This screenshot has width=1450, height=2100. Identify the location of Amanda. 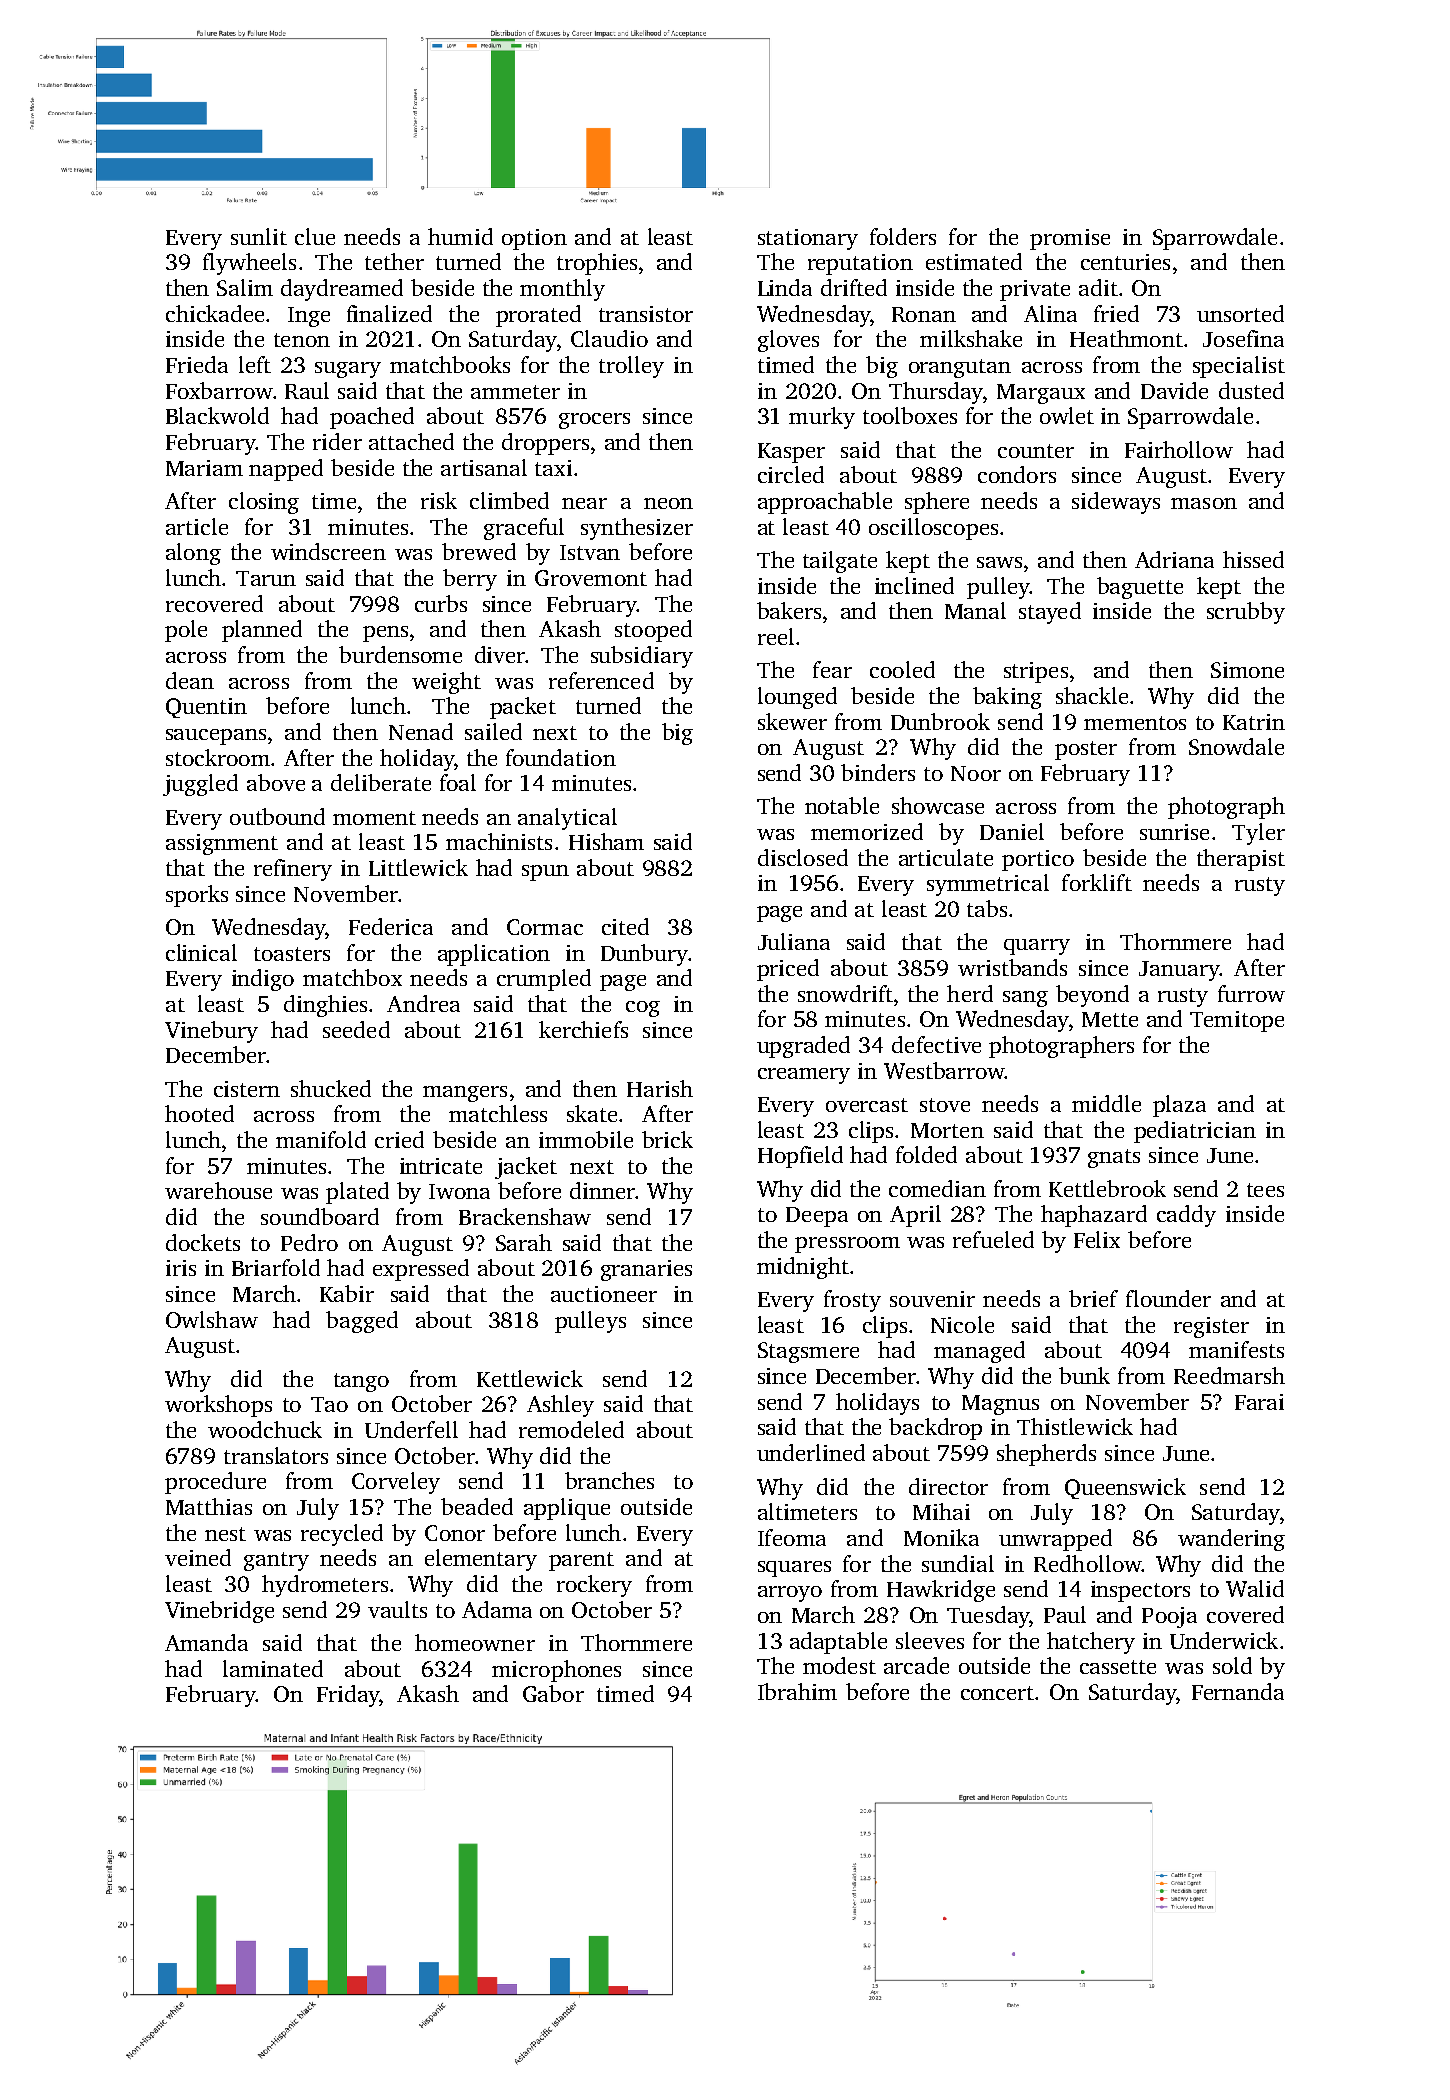
(206, 1642).
